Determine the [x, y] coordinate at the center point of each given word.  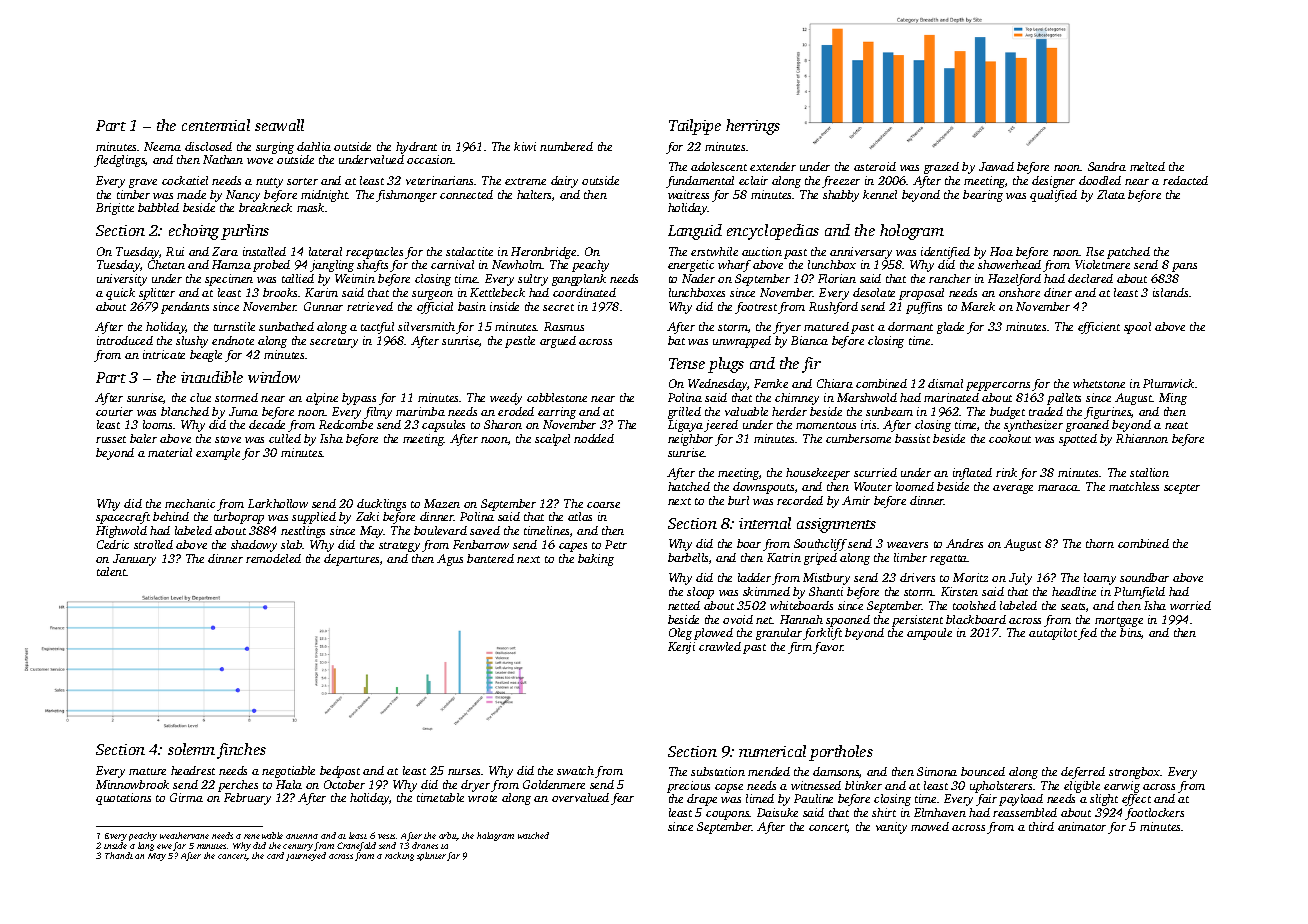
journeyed [306, 857]
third [1041, 826]
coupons [728, 815]
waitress [688, 194]
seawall [279, 125]
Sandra [1107, 166]
